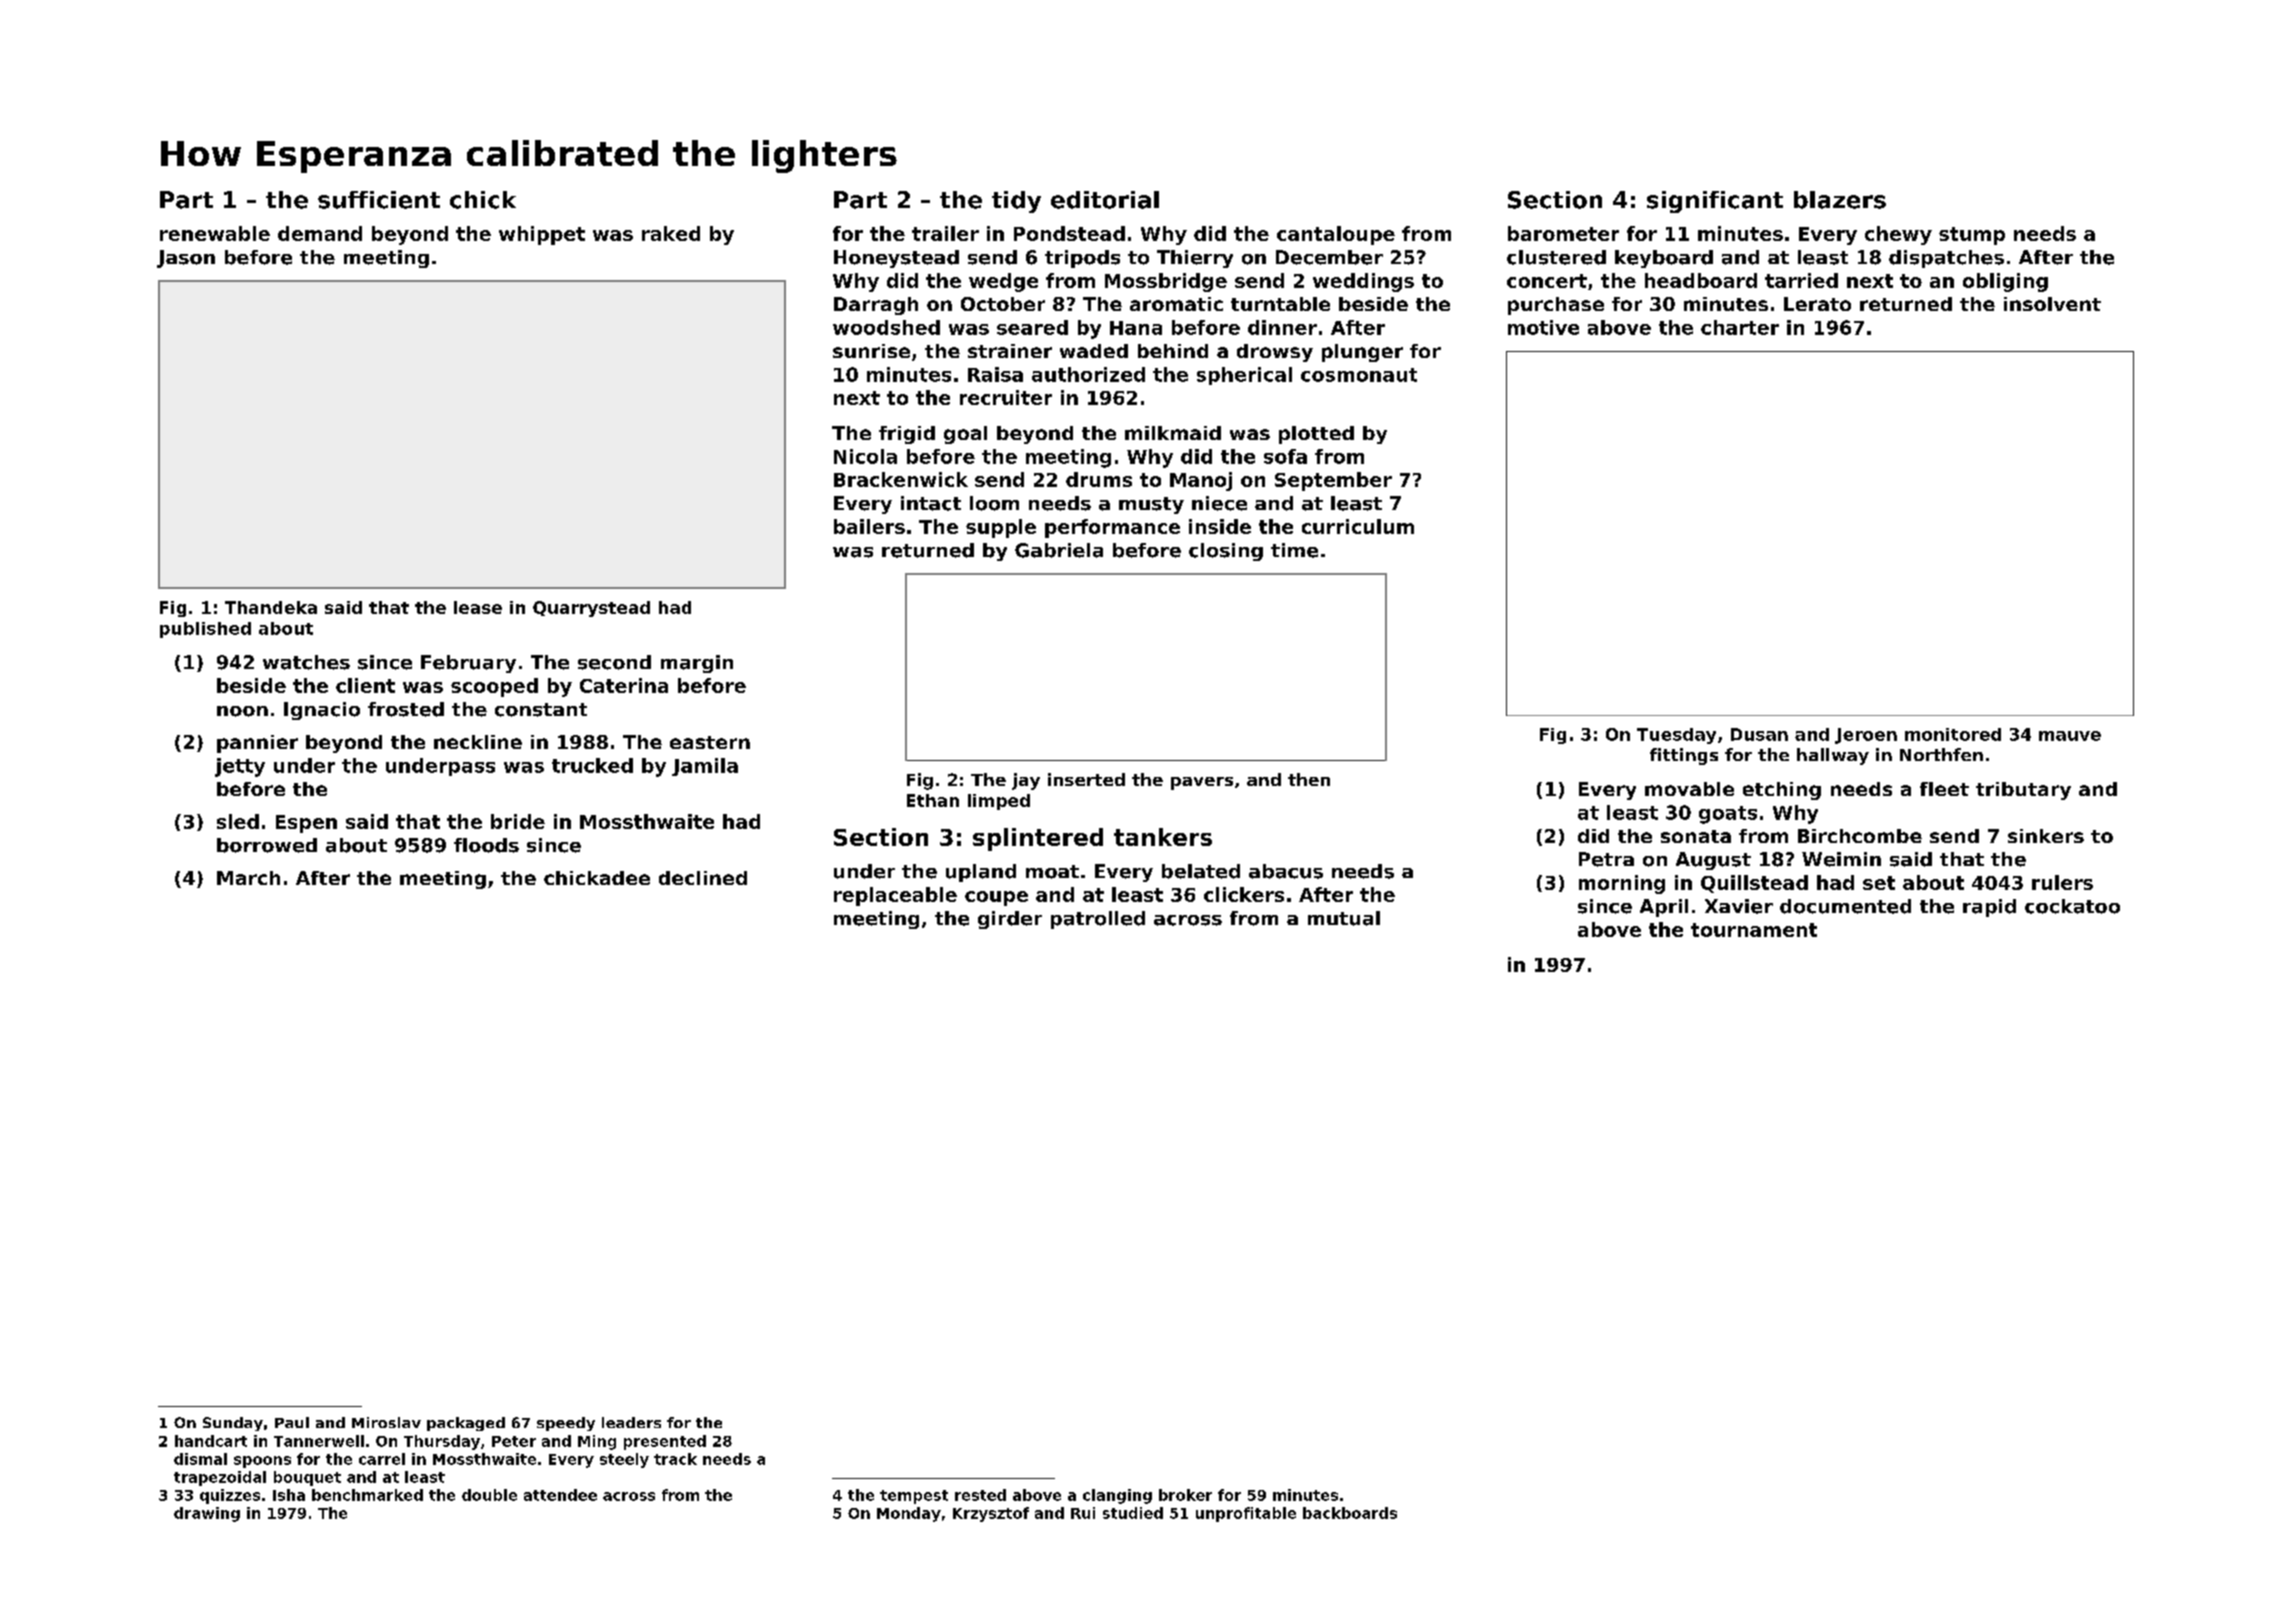  Describe the element at coordinates (1185, 1495) in the screenshot. I see `broker` at that location.
